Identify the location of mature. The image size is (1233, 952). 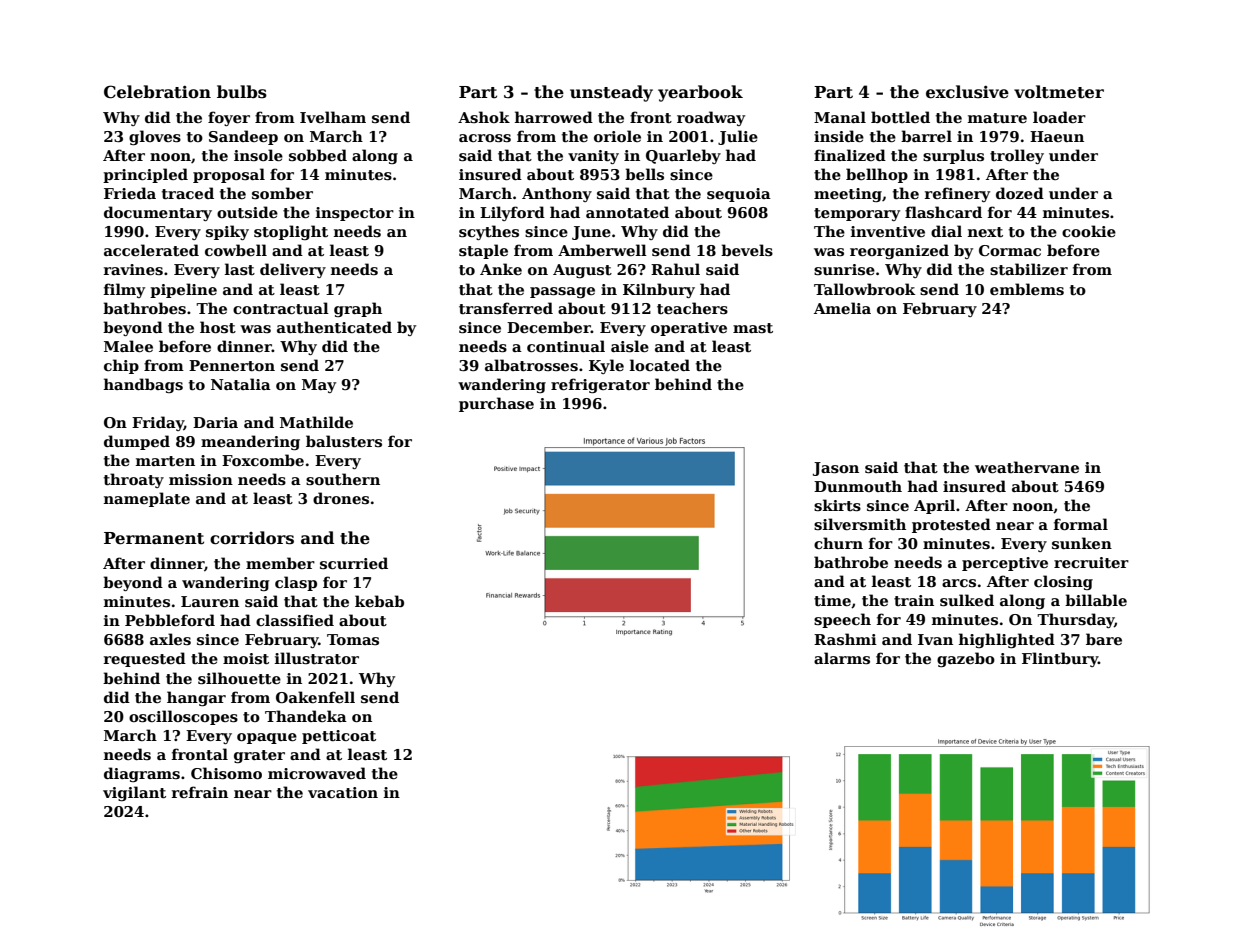
(997, 118).
